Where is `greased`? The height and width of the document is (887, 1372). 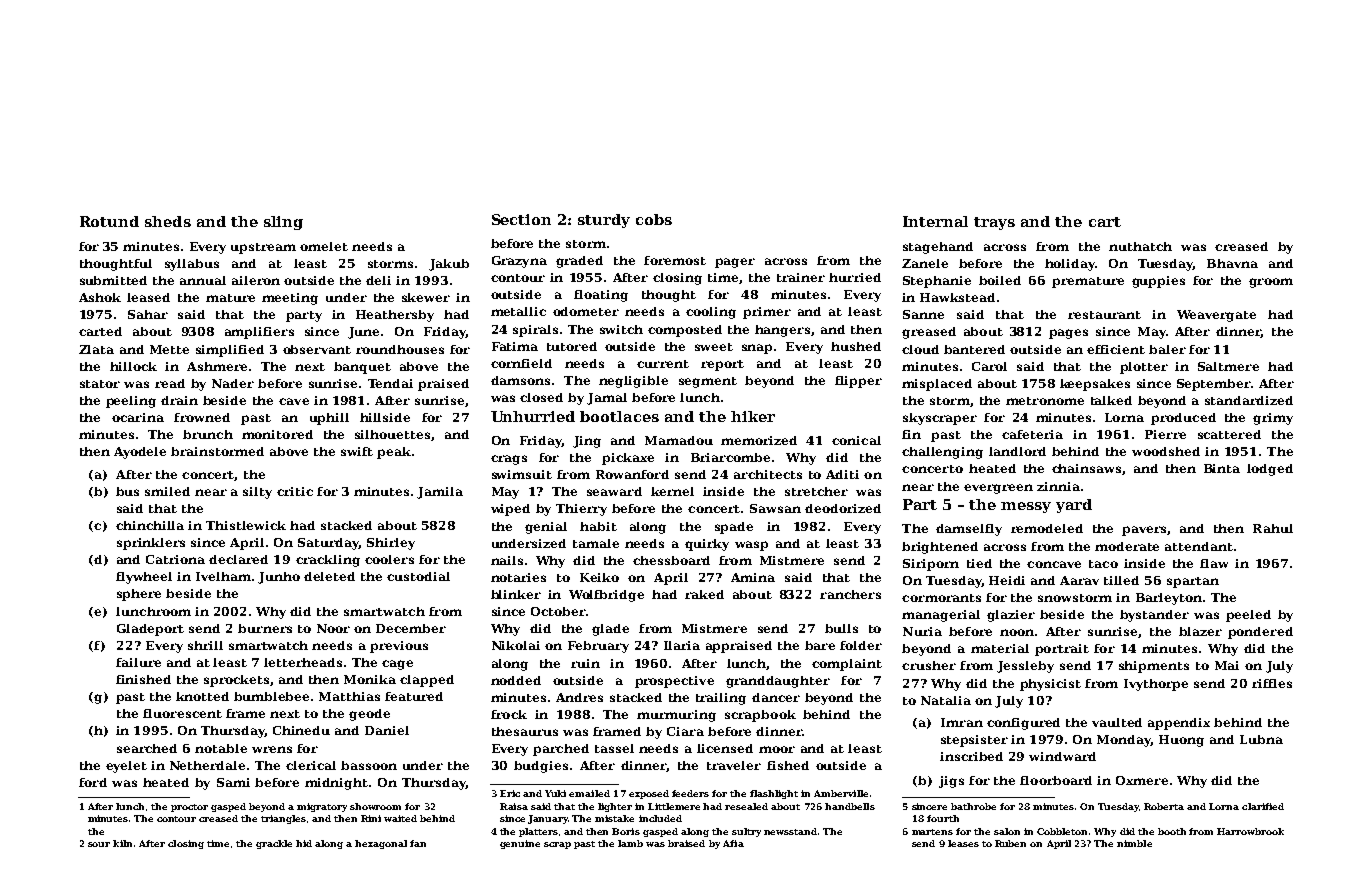
greased is located at coordinates (929, 333).
